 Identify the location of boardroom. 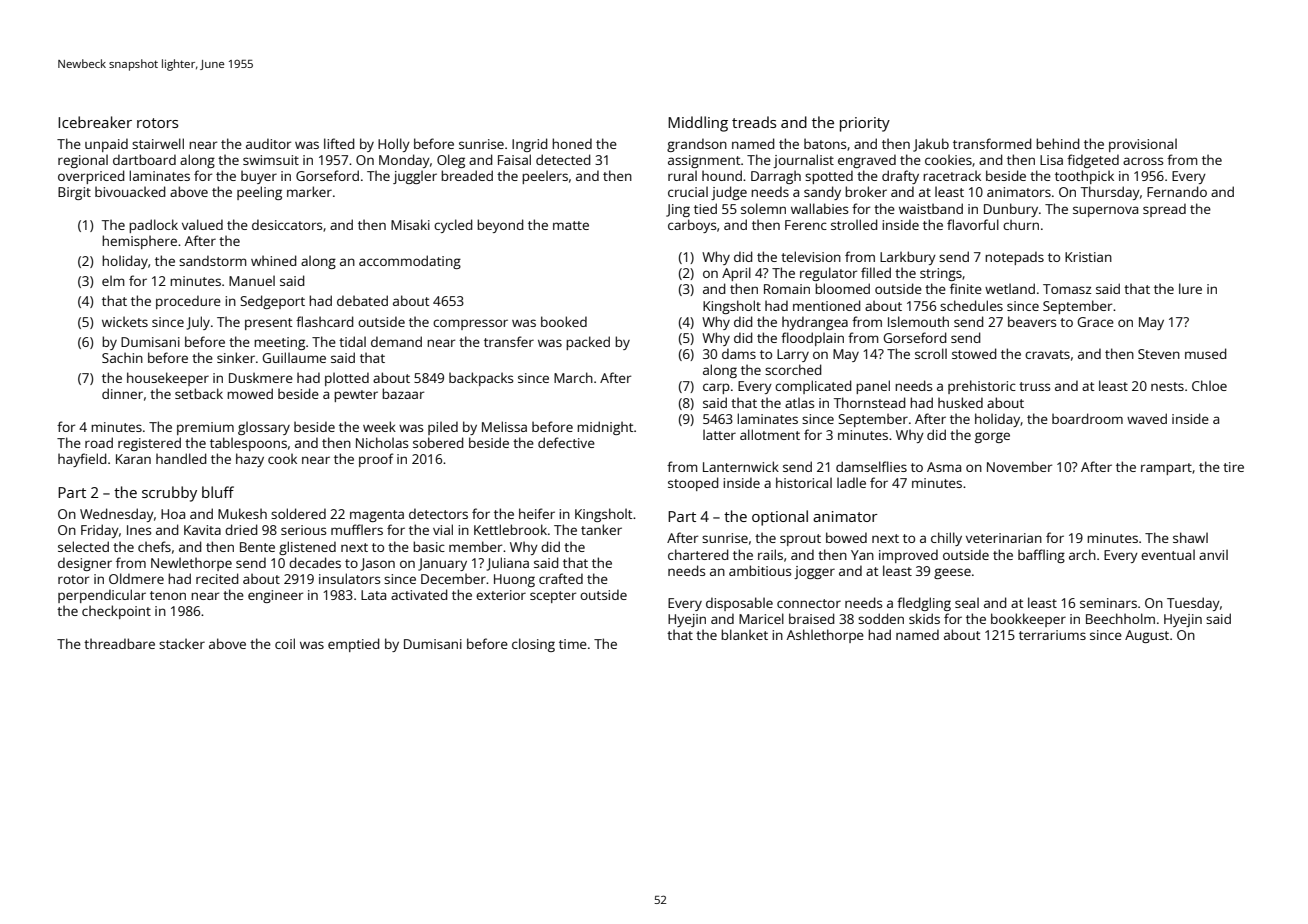
(1087, 418).
